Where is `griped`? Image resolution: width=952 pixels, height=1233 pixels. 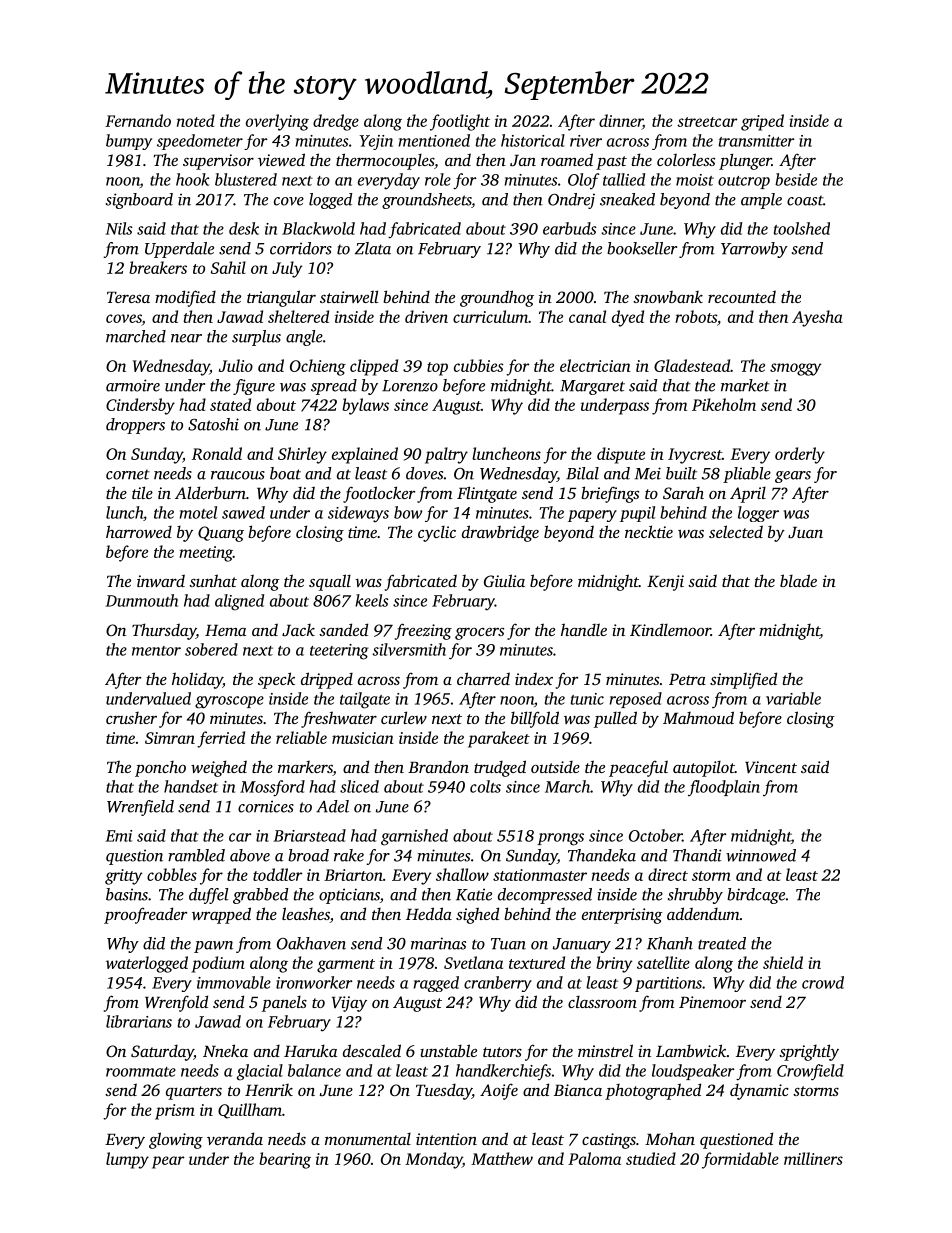
griped is located at coordinates (762, 122).
